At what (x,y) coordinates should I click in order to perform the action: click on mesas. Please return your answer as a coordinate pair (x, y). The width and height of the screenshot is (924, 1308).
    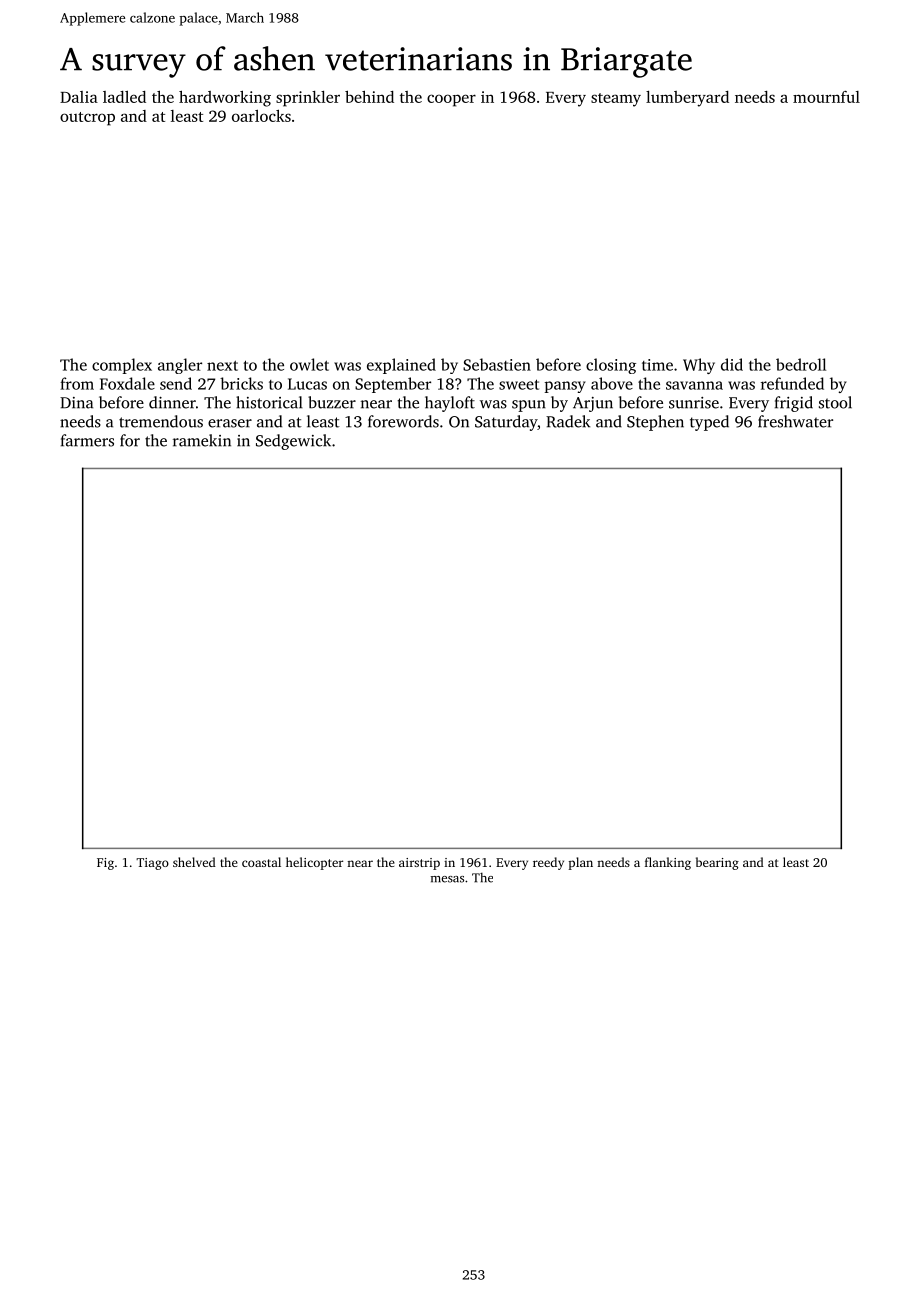
    Looking at the image, I should click on (447, 879).
